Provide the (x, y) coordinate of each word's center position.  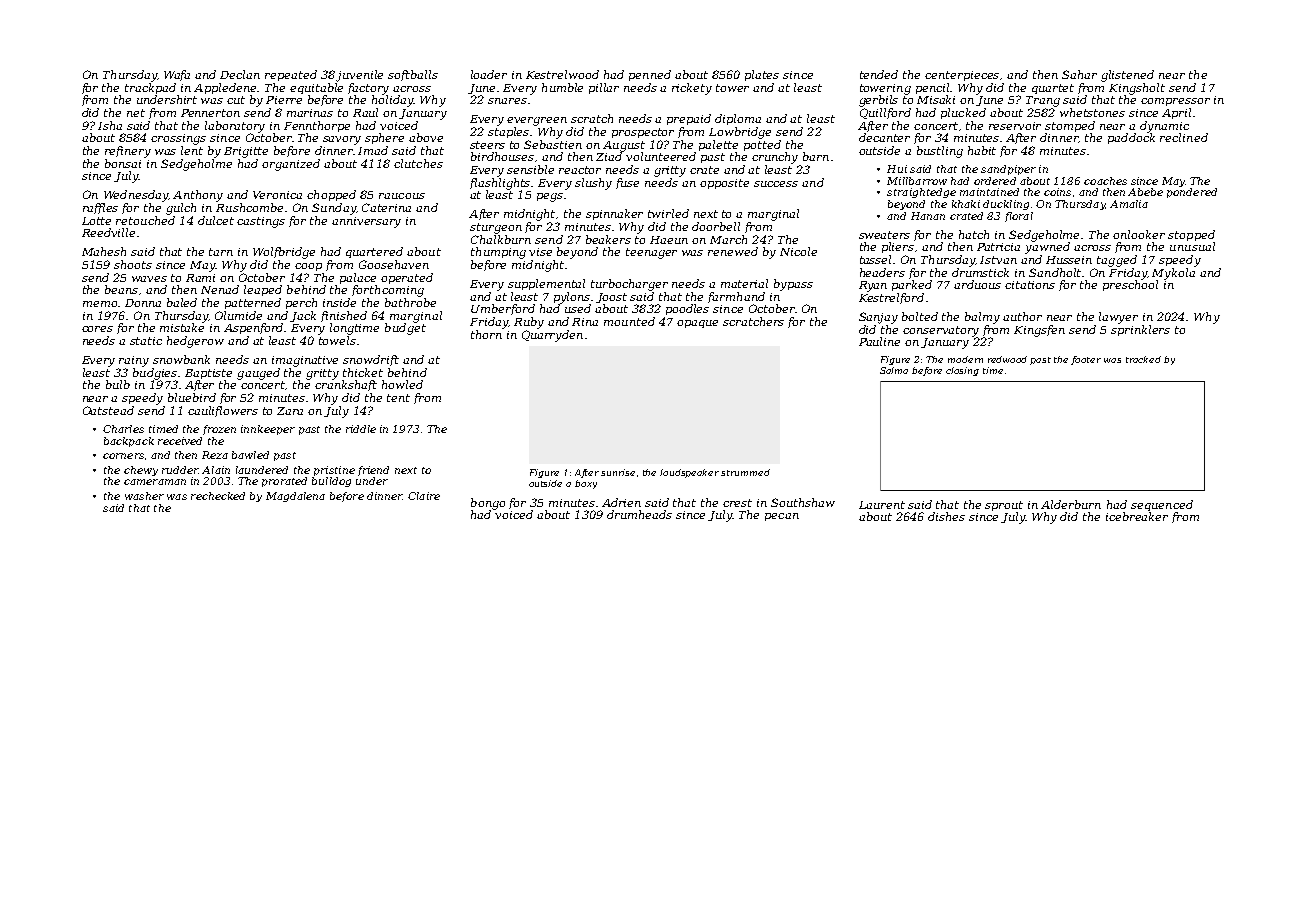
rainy (134, 361)
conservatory (941, 331)
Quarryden (552, 336)
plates (762, 75)
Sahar (1079, 74)
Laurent (882, 505)
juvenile (359, 76)
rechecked (218, 496)
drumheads (639, 514)
